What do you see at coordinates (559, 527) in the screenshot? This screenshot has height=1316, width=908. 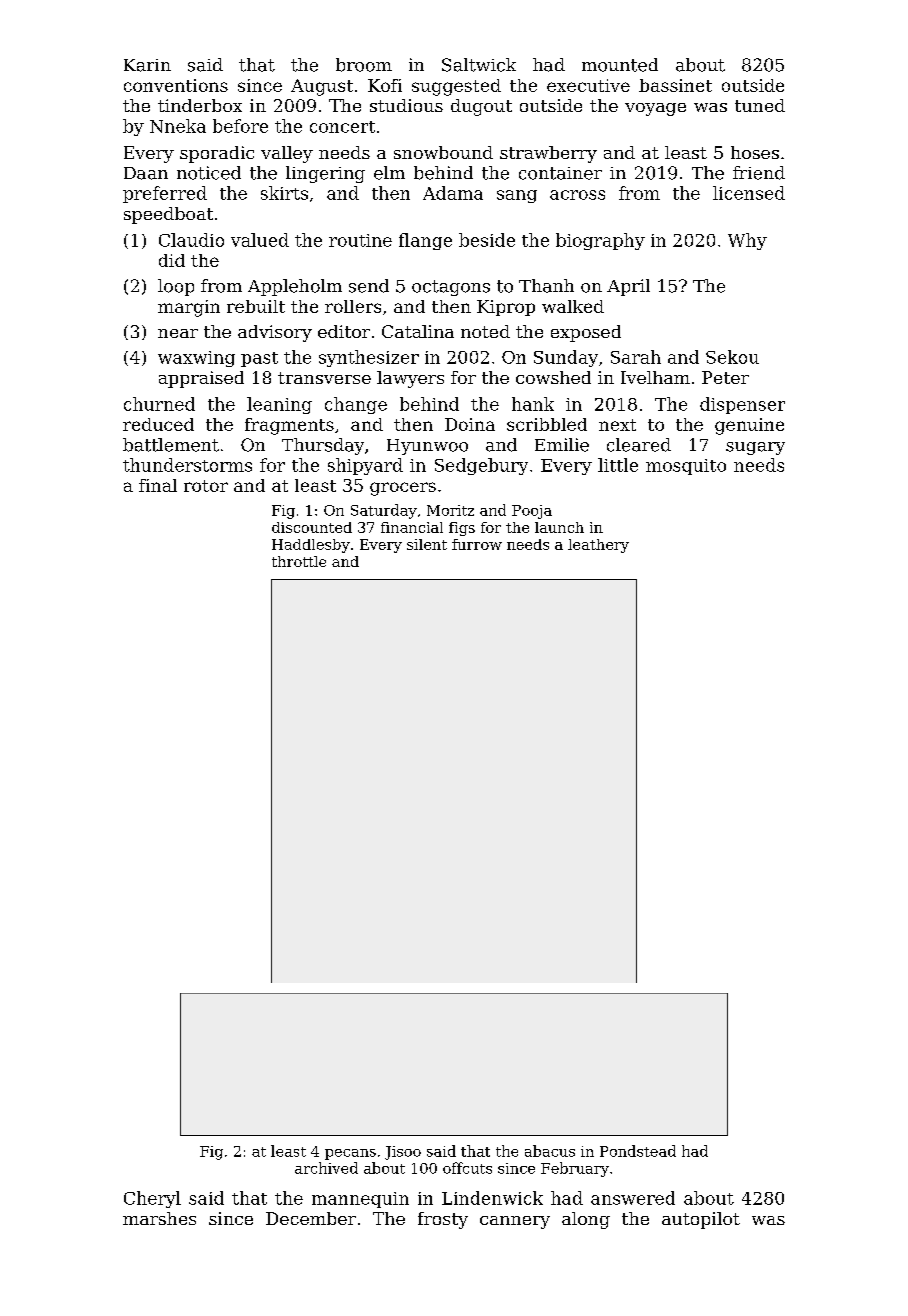 I see `launch` at bounding box center [559, 527].
